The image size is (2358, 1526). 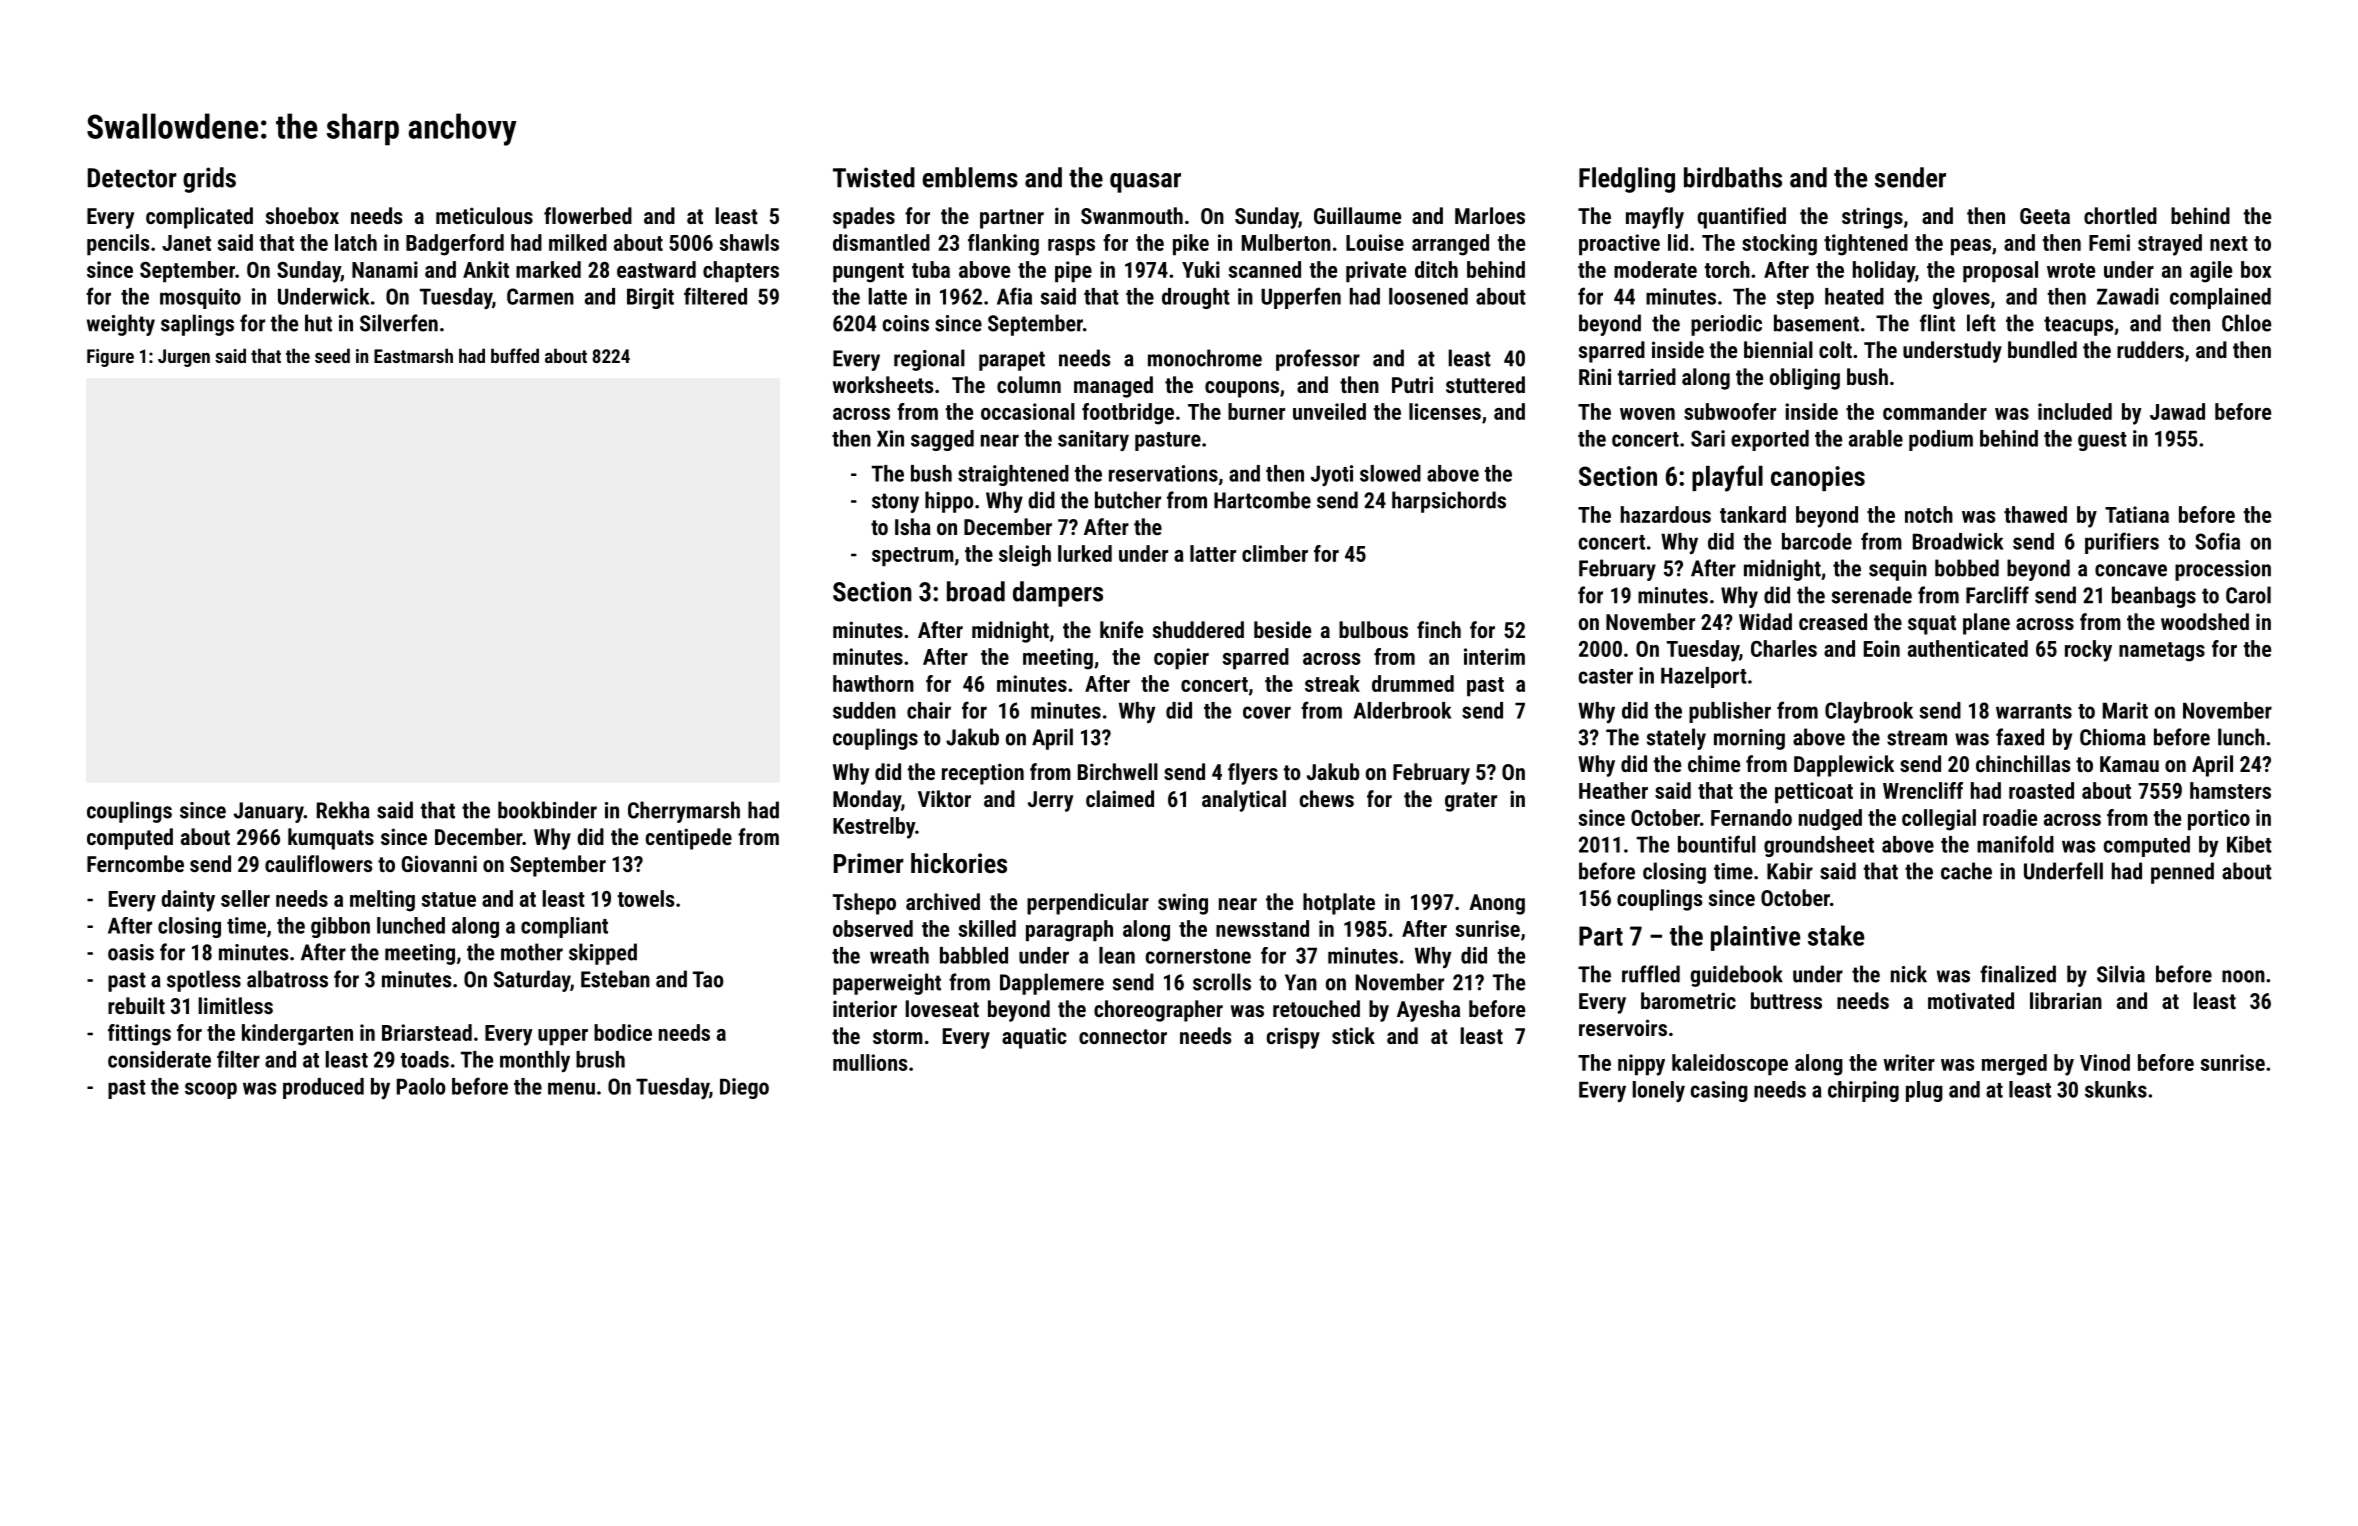 What do you see at coordinates (1145, 183) in the screenshot?
I see `quasar` at bounding box center [1145, 183].
